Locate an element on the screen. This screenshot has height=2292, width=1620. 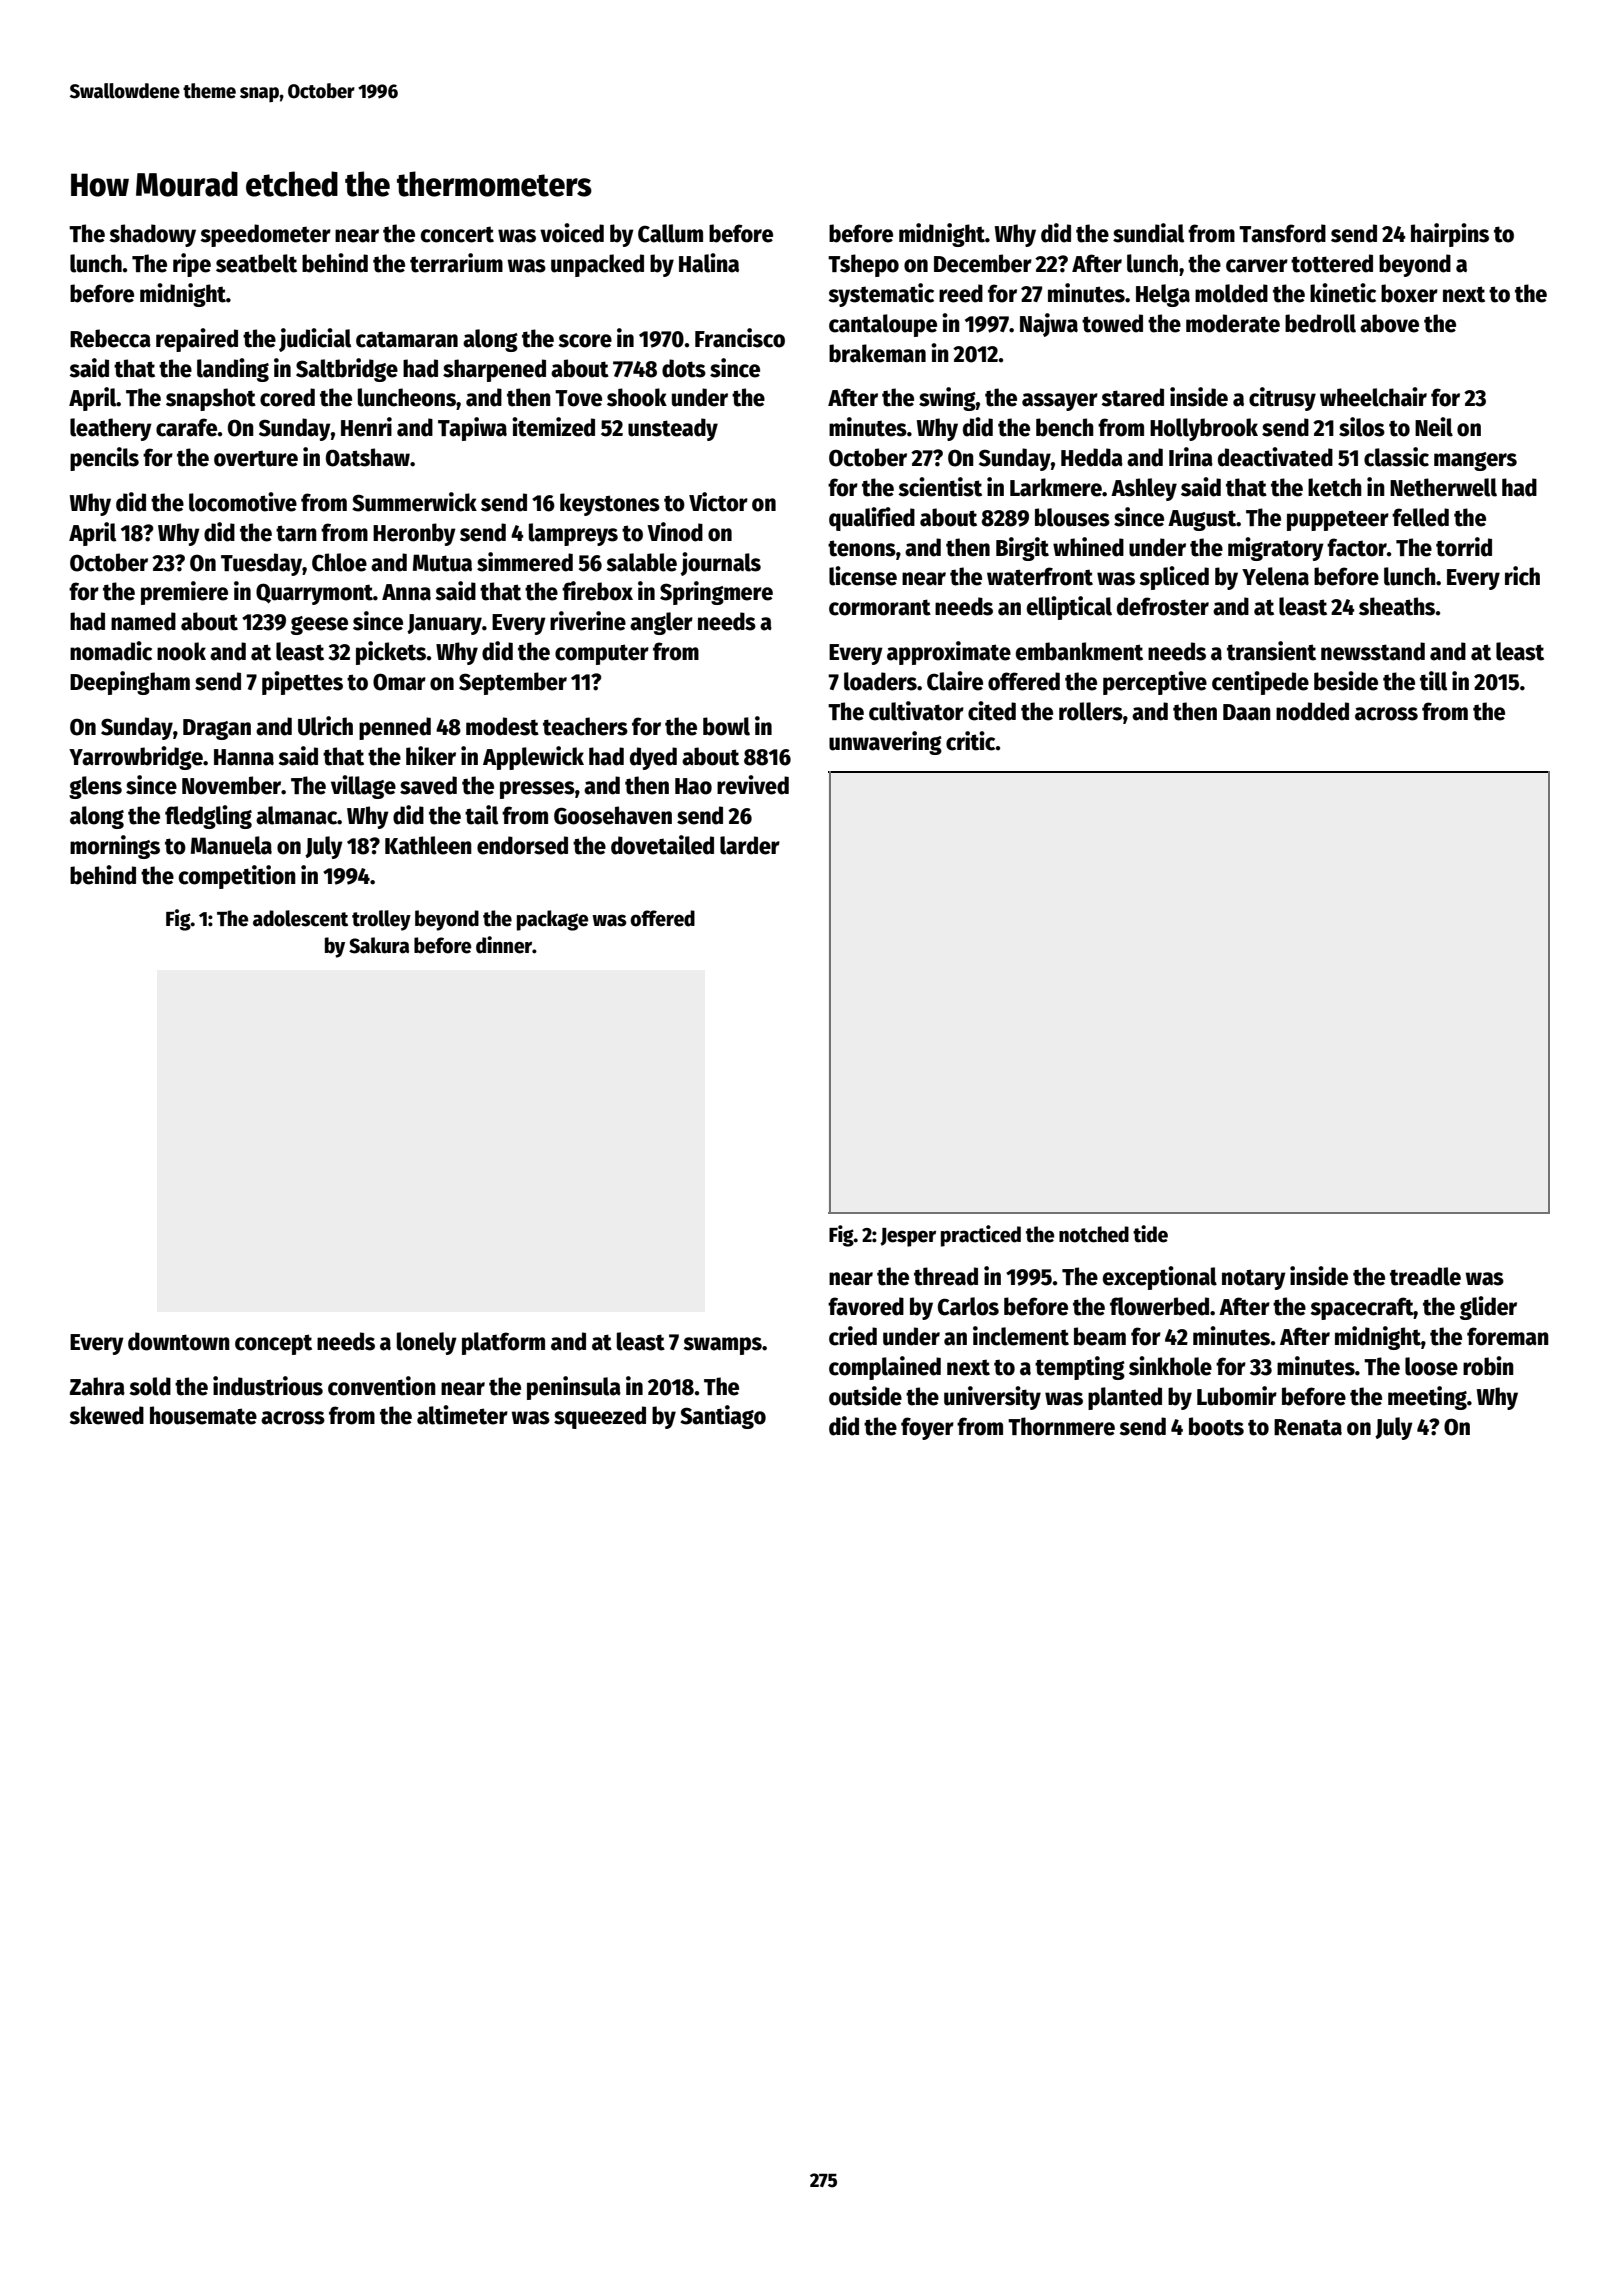
Irina is located at coordinates (1191, 457).
